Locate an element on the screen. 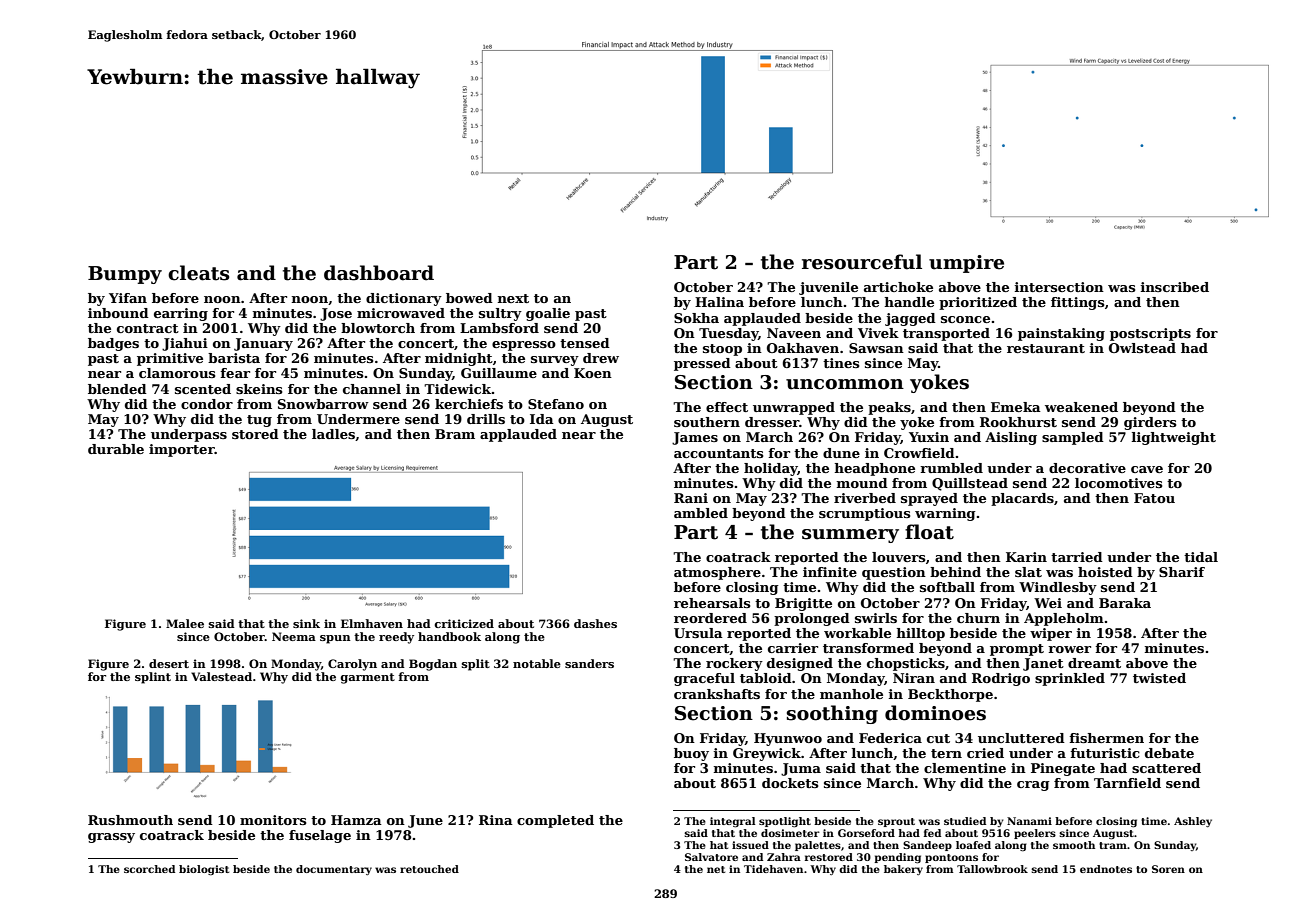 This screenshot has width=1308, height=924. cave is located at coordinates (1147, 469).
